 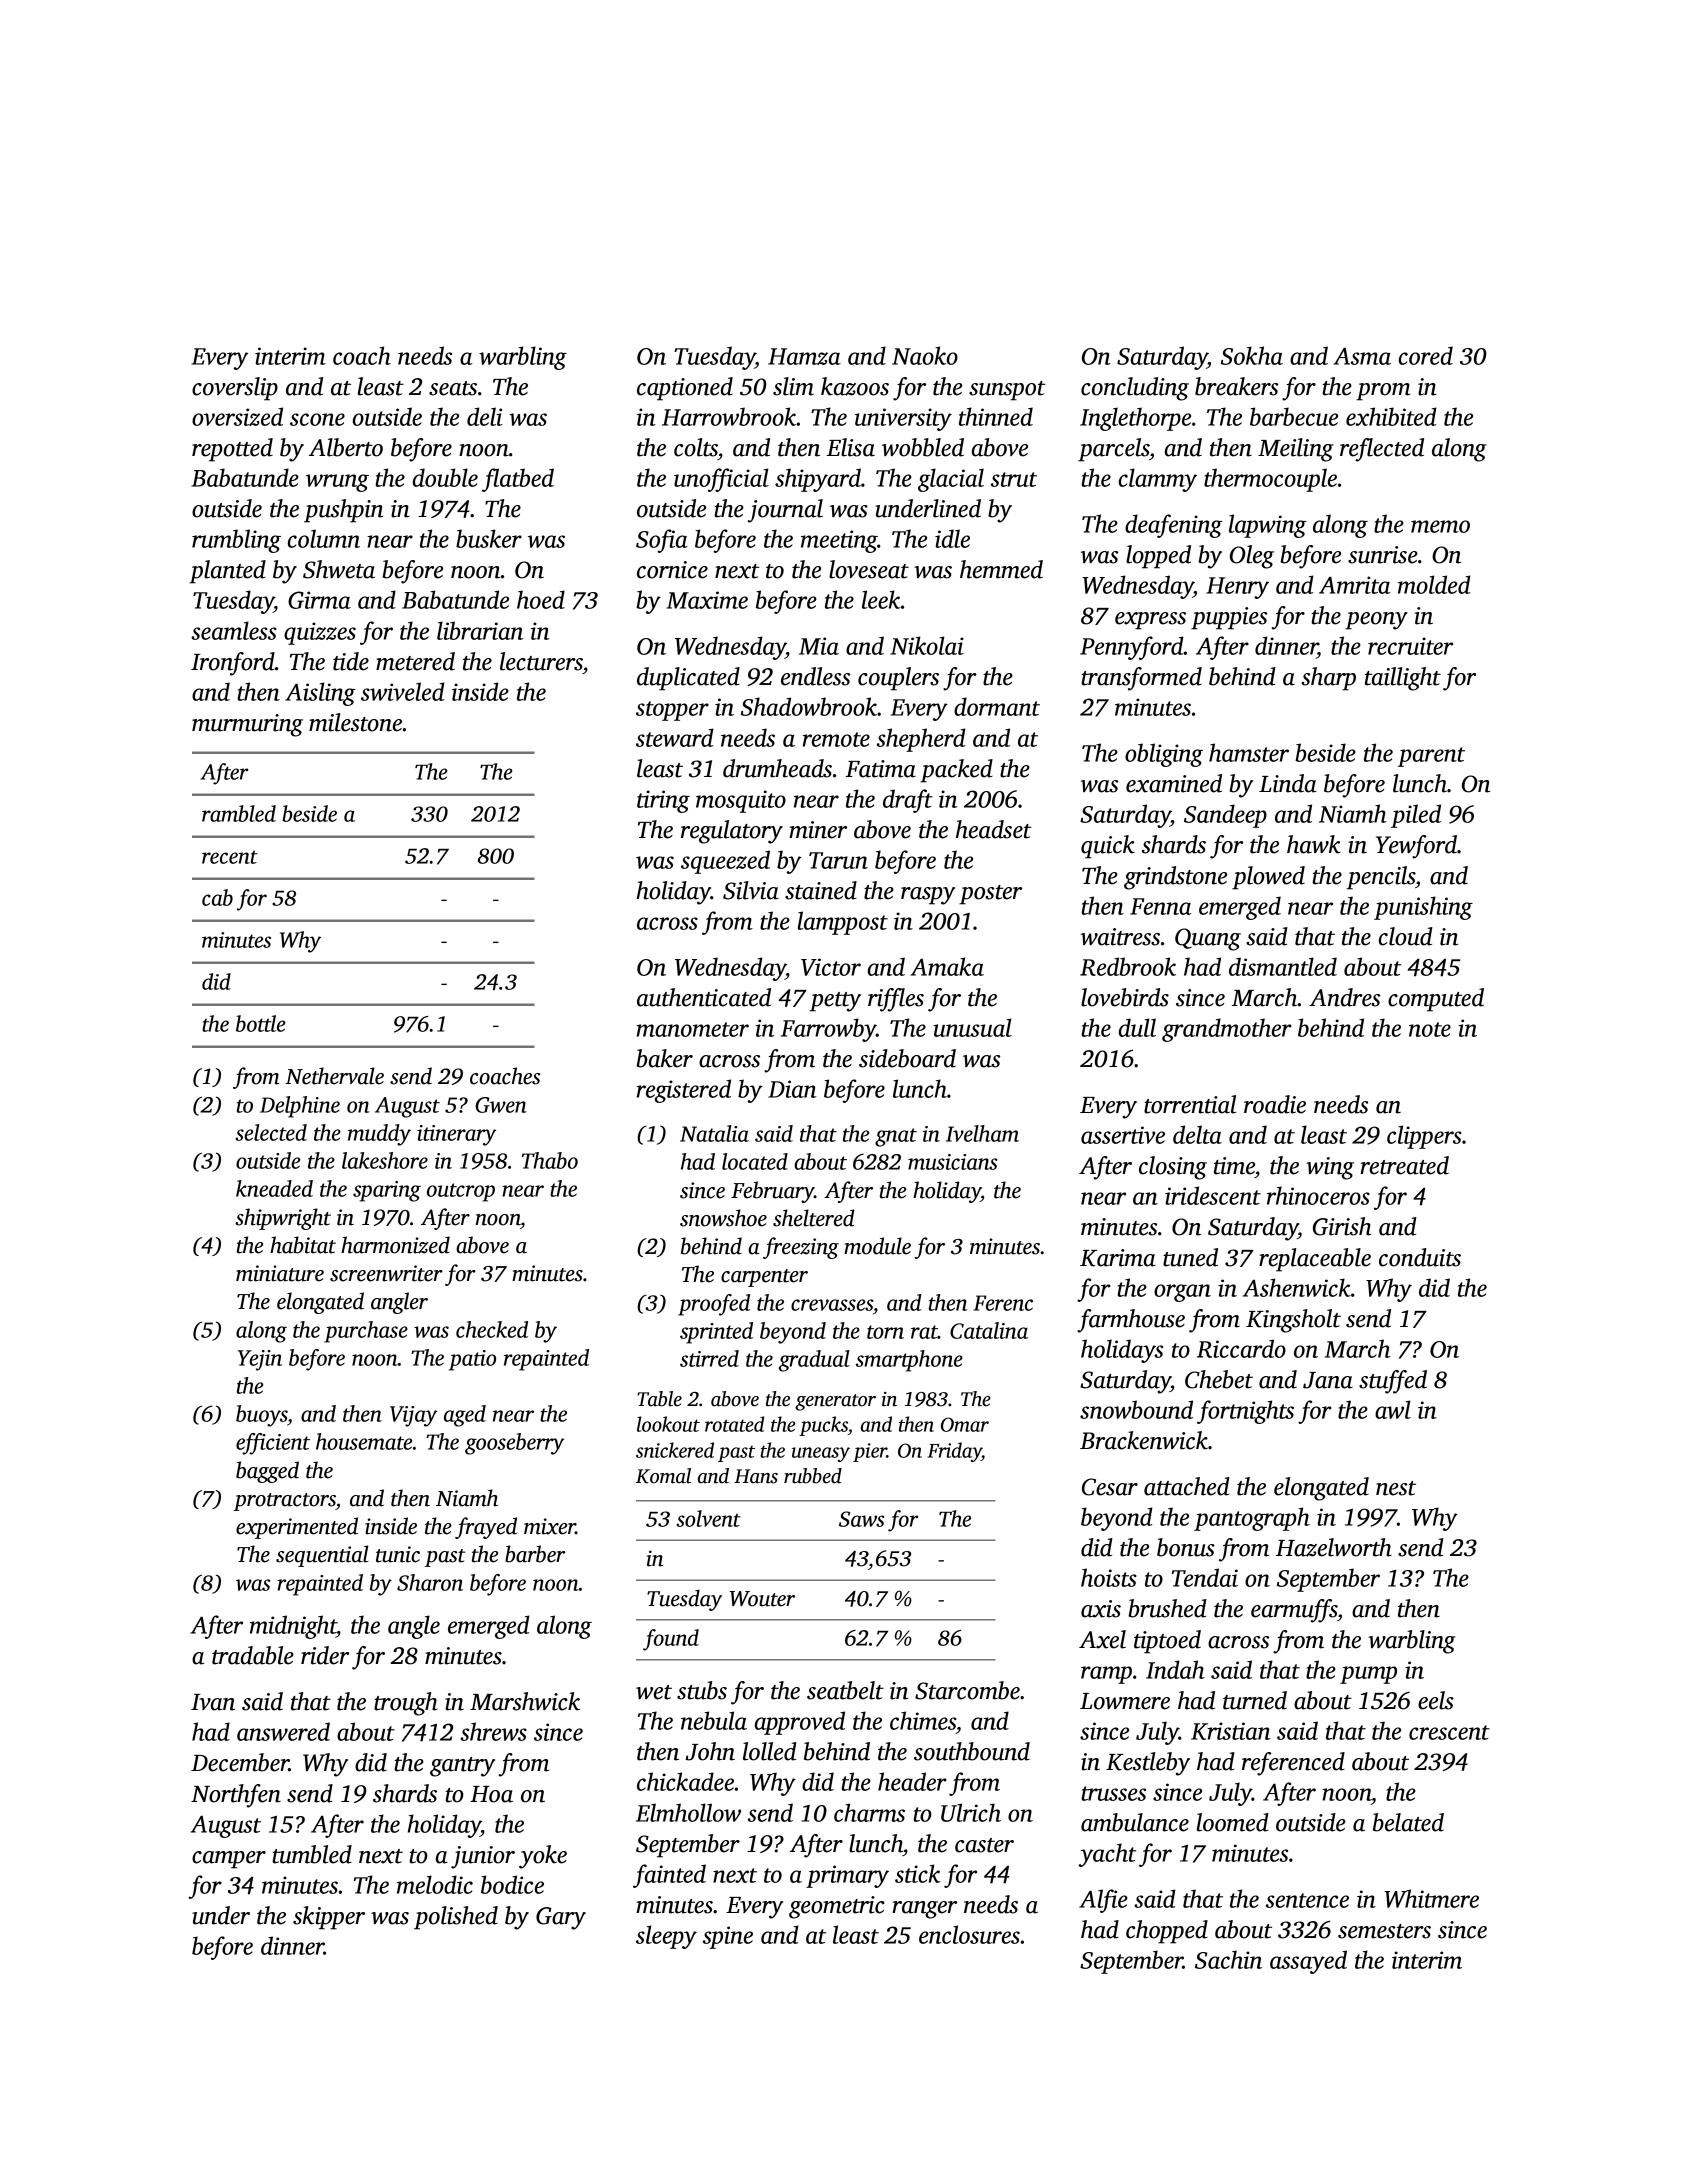 I want to click on Alfie, so click(x=1103, y=1901).
